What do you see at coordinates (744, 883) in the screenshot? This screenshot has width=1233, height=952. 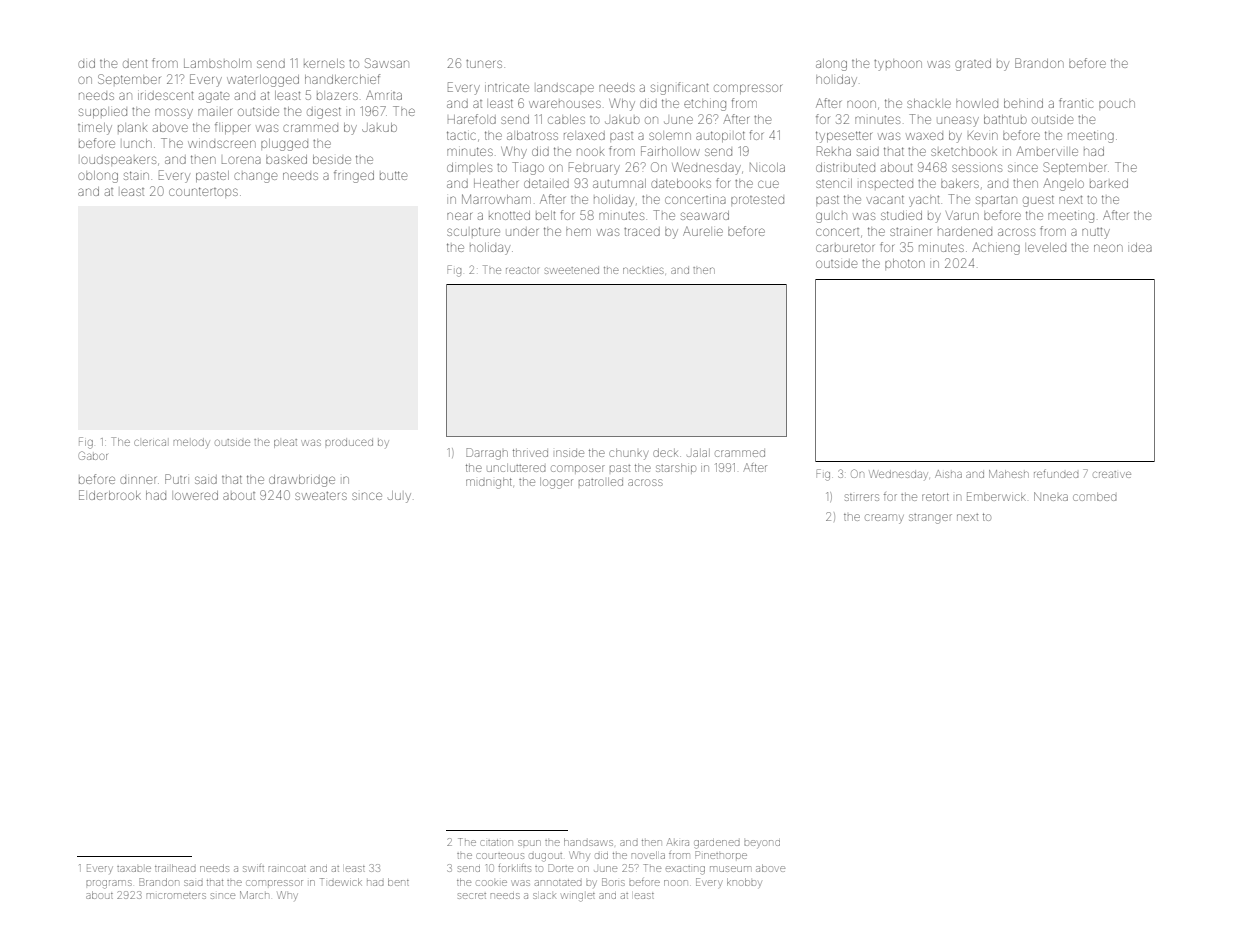 I see `knobby` at bounding box center [744, 883].
